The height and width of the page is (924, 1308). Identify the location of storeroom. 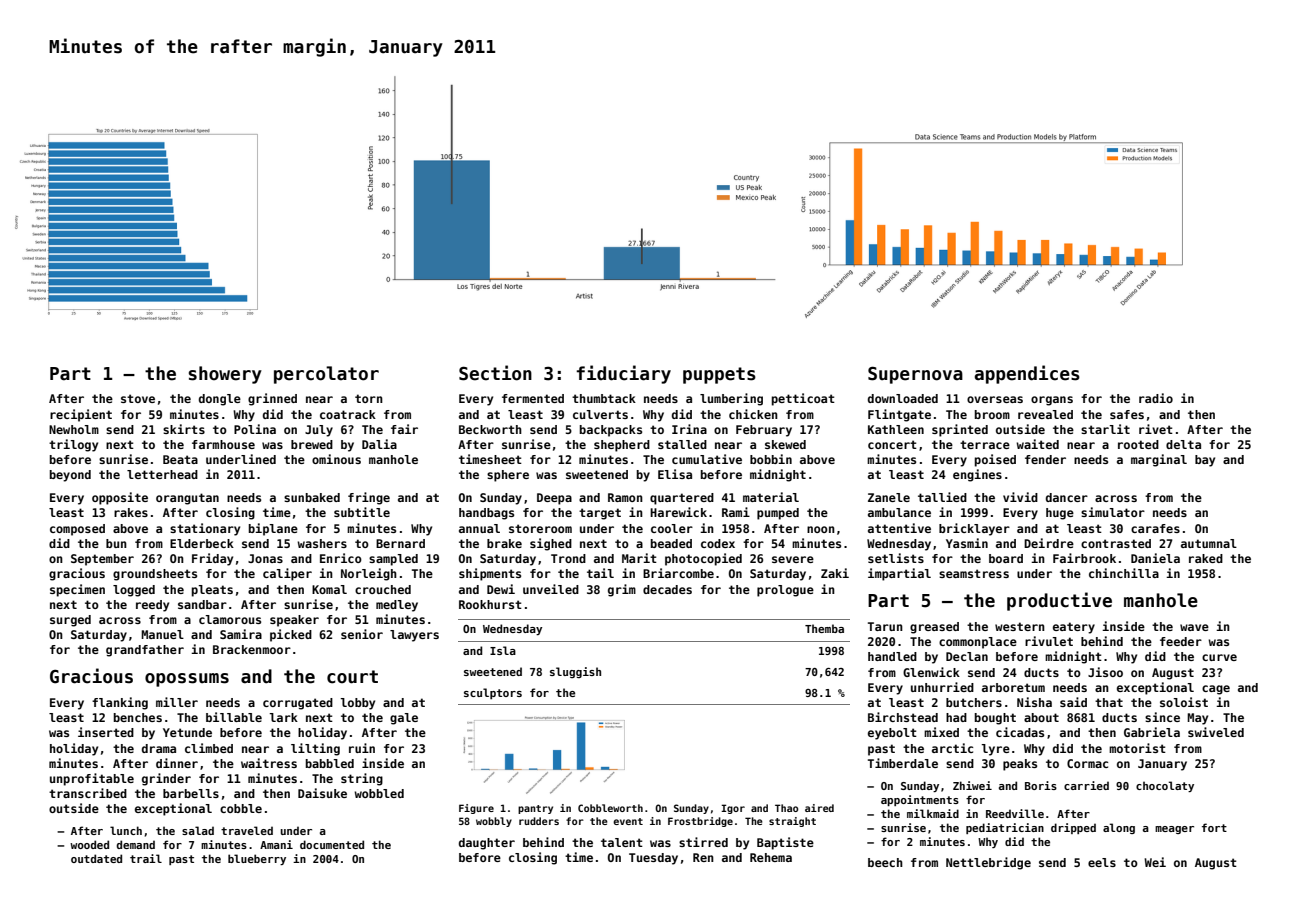
(540, 528).
